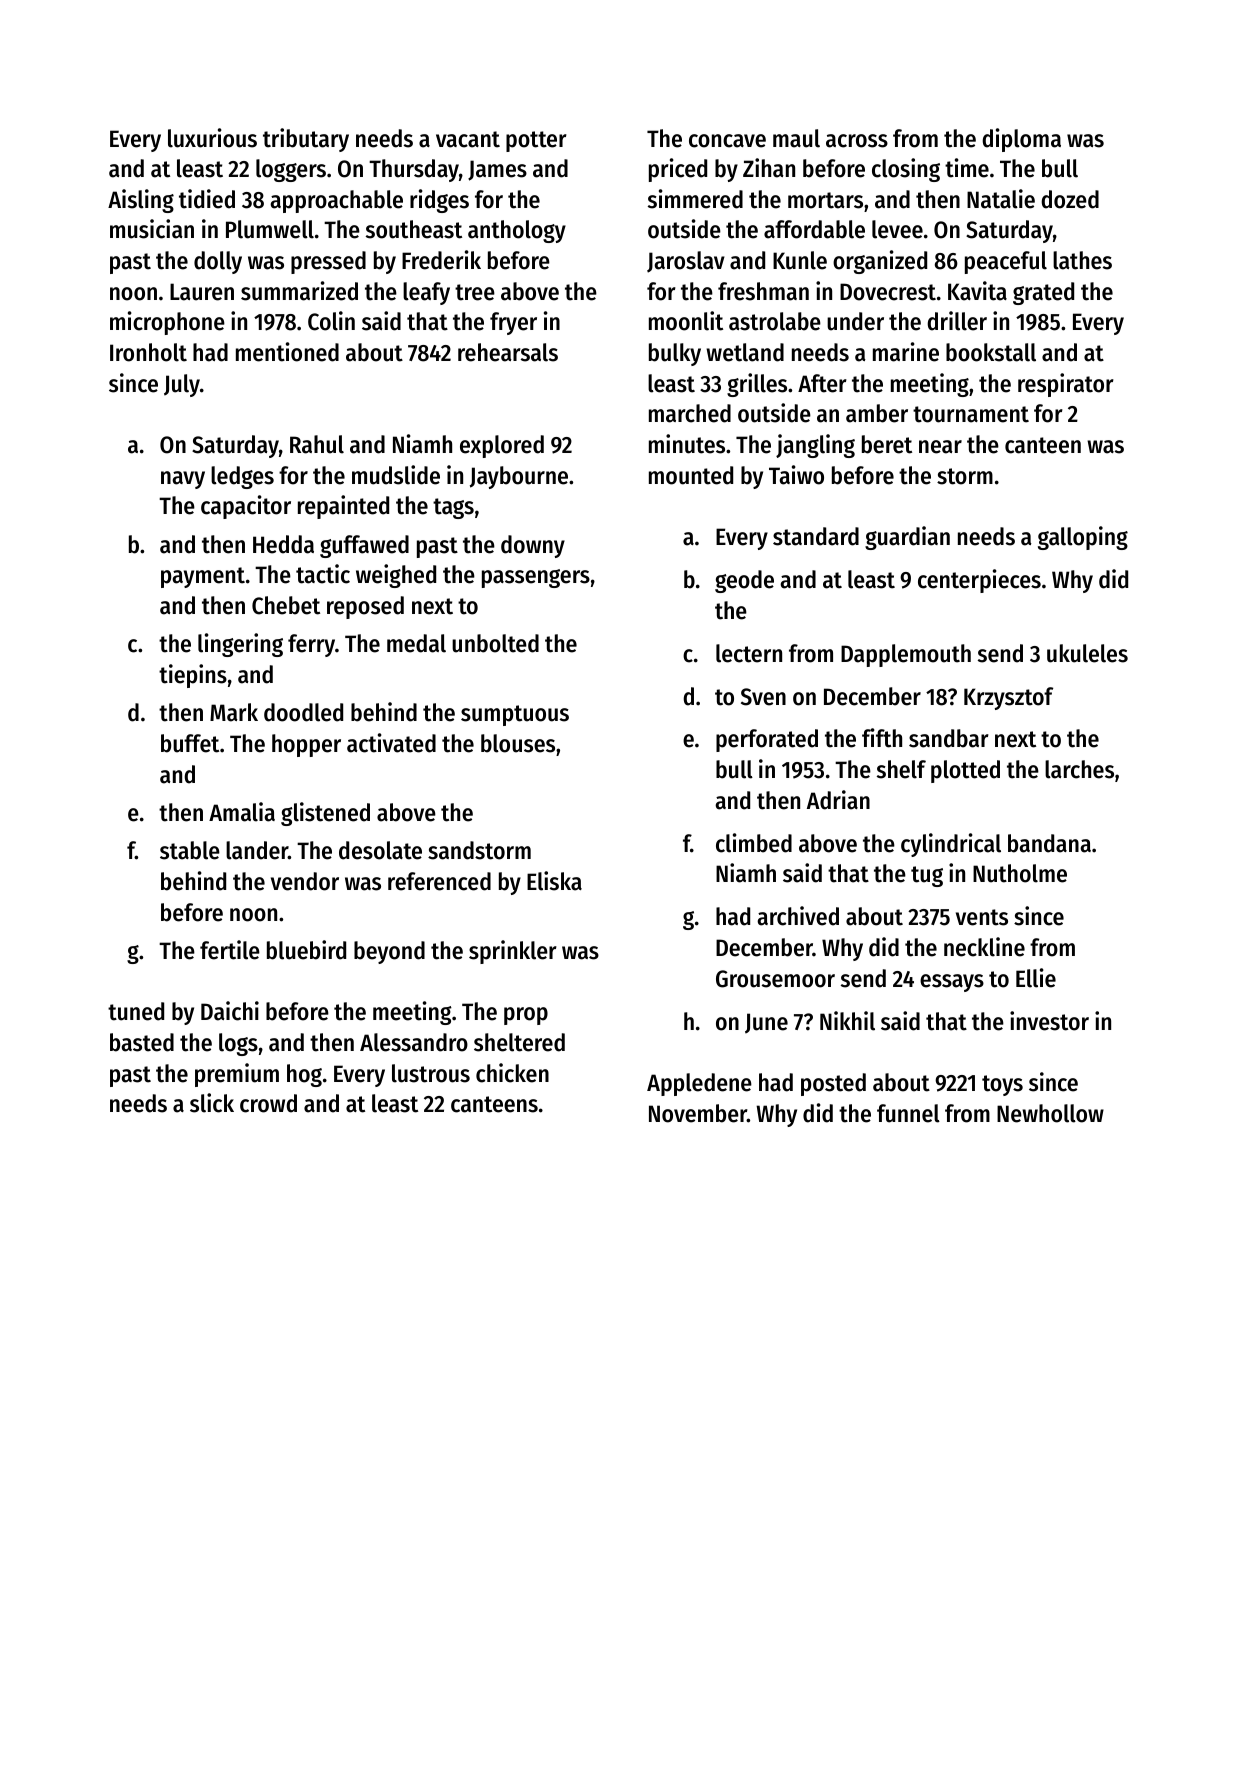  I want to click on Ellie, so click(1036, 978).
